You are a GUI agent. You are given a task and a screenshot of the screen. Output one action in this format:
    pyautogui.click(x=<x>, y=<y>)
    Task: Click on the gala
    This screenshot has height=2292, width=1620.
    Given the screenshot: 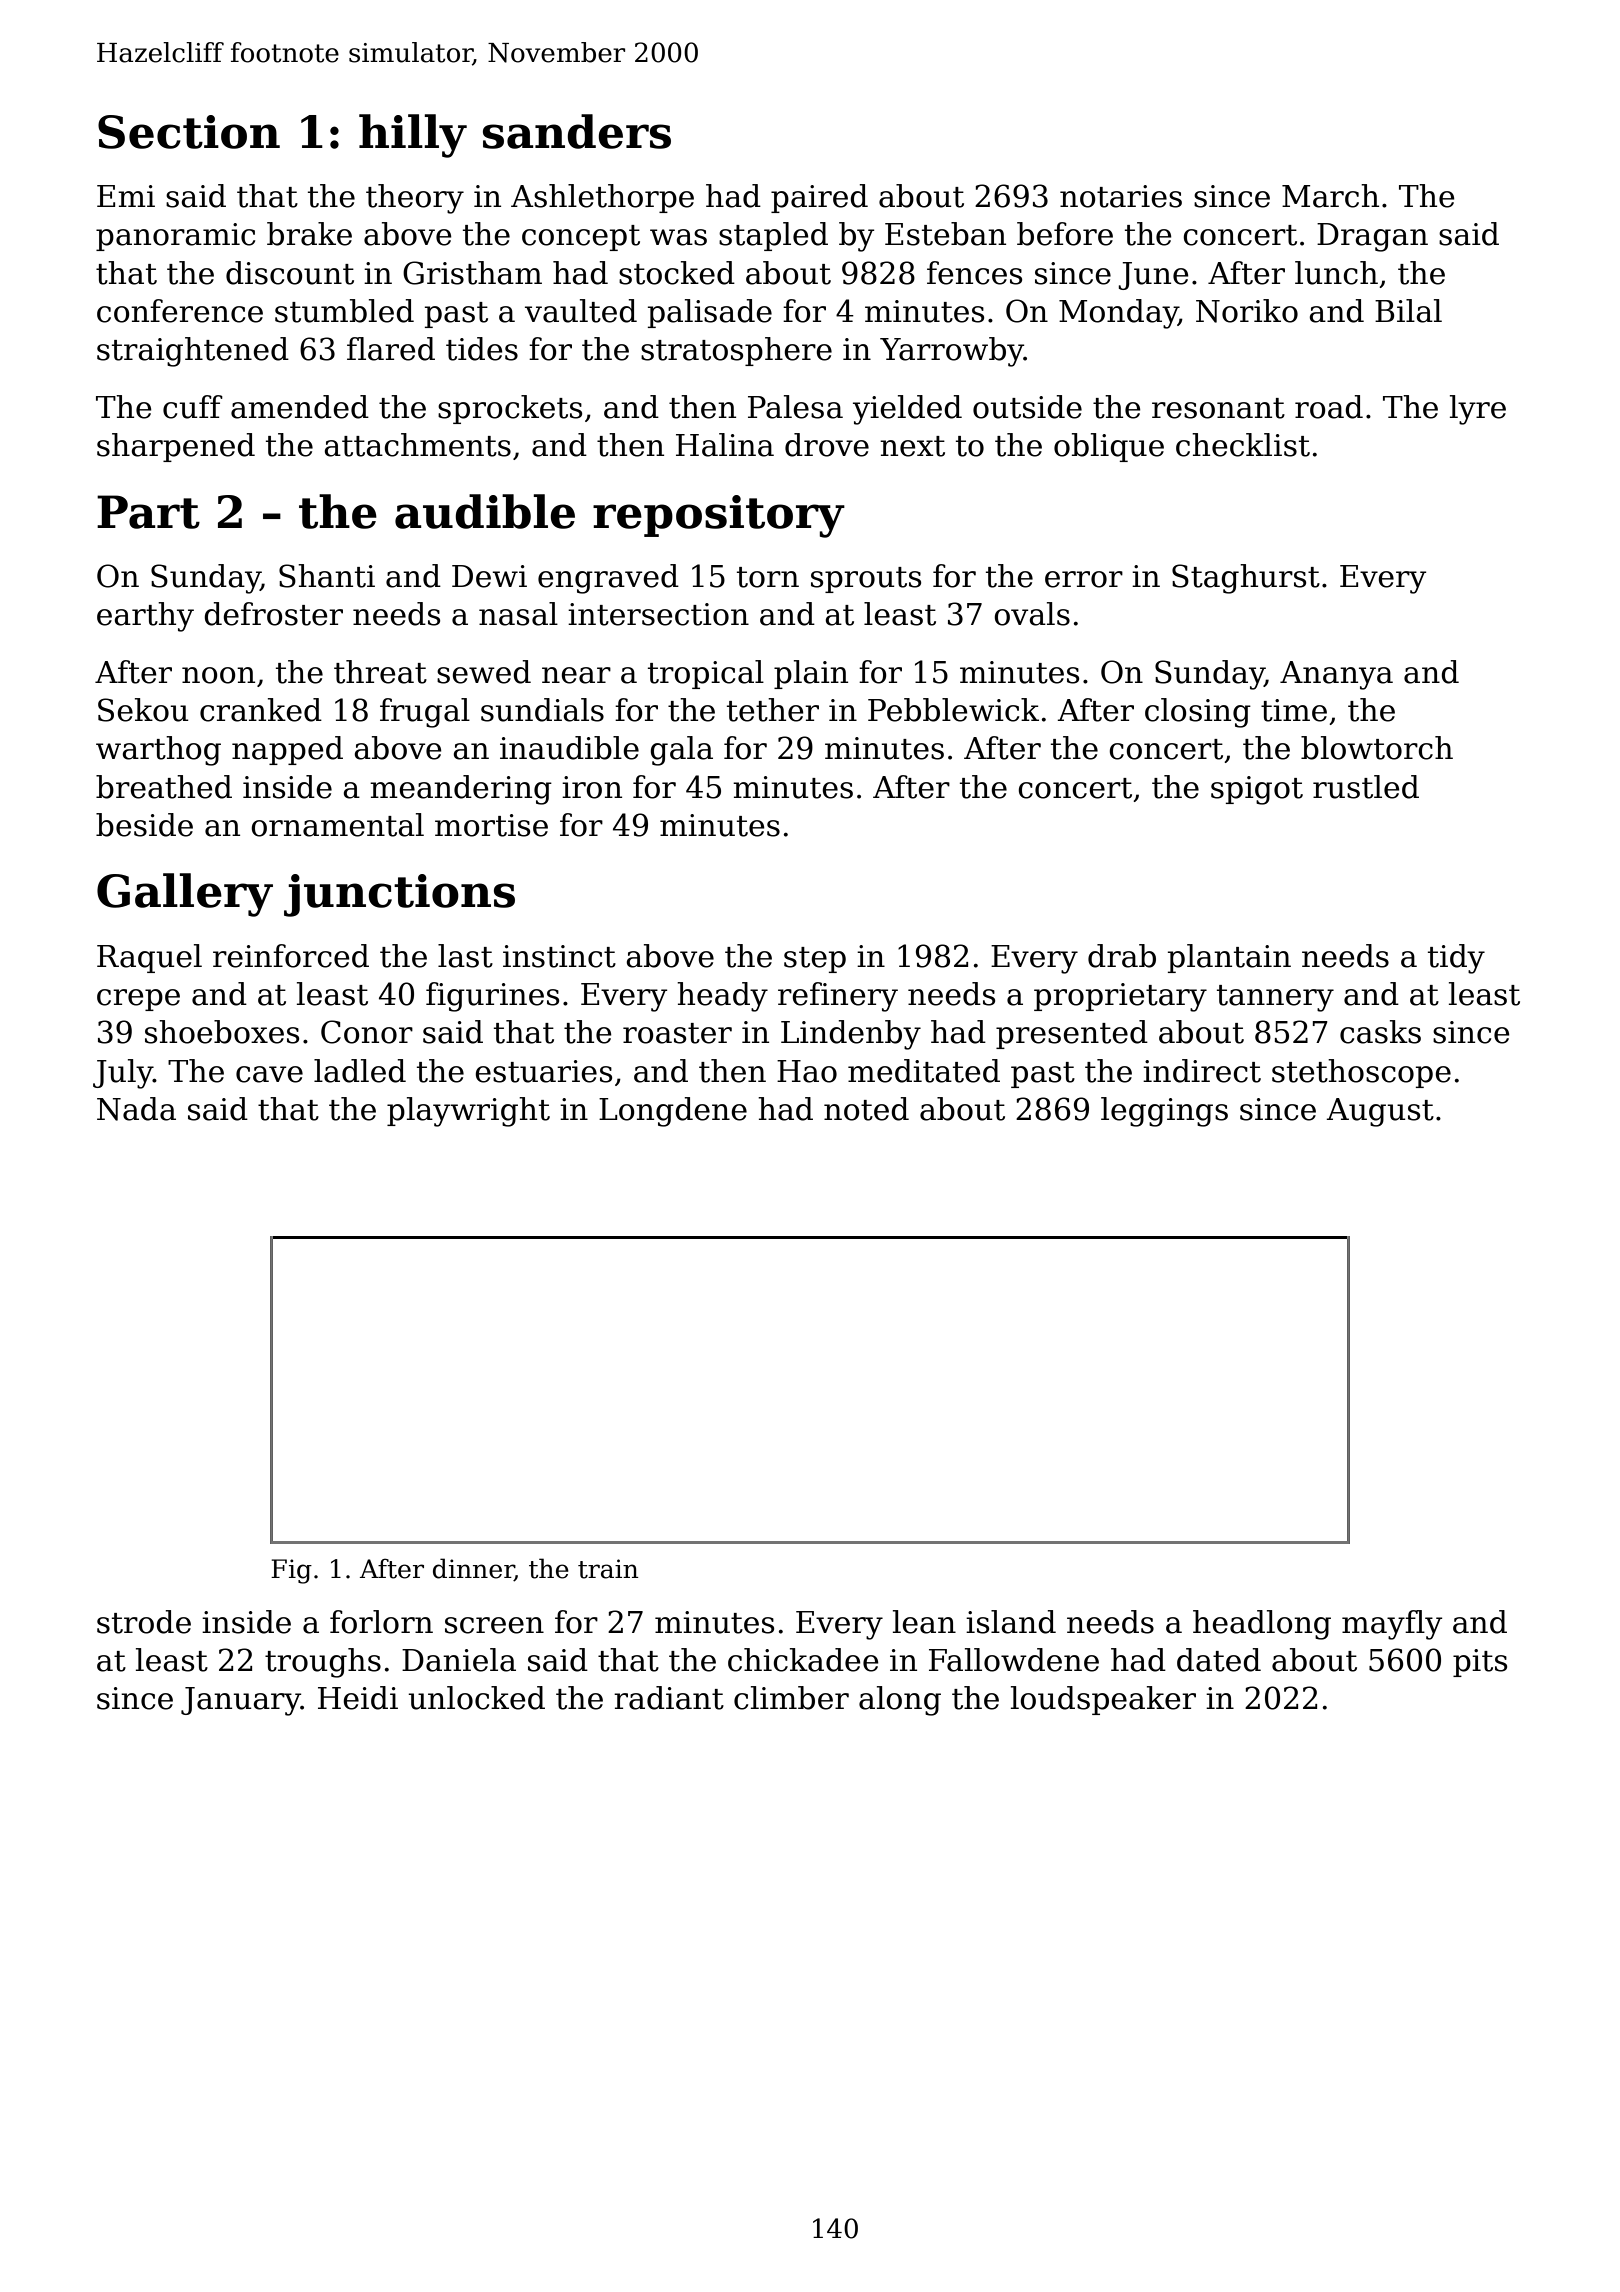 What is the action you would take?
    pyautogui.click(x=681, y=751)
